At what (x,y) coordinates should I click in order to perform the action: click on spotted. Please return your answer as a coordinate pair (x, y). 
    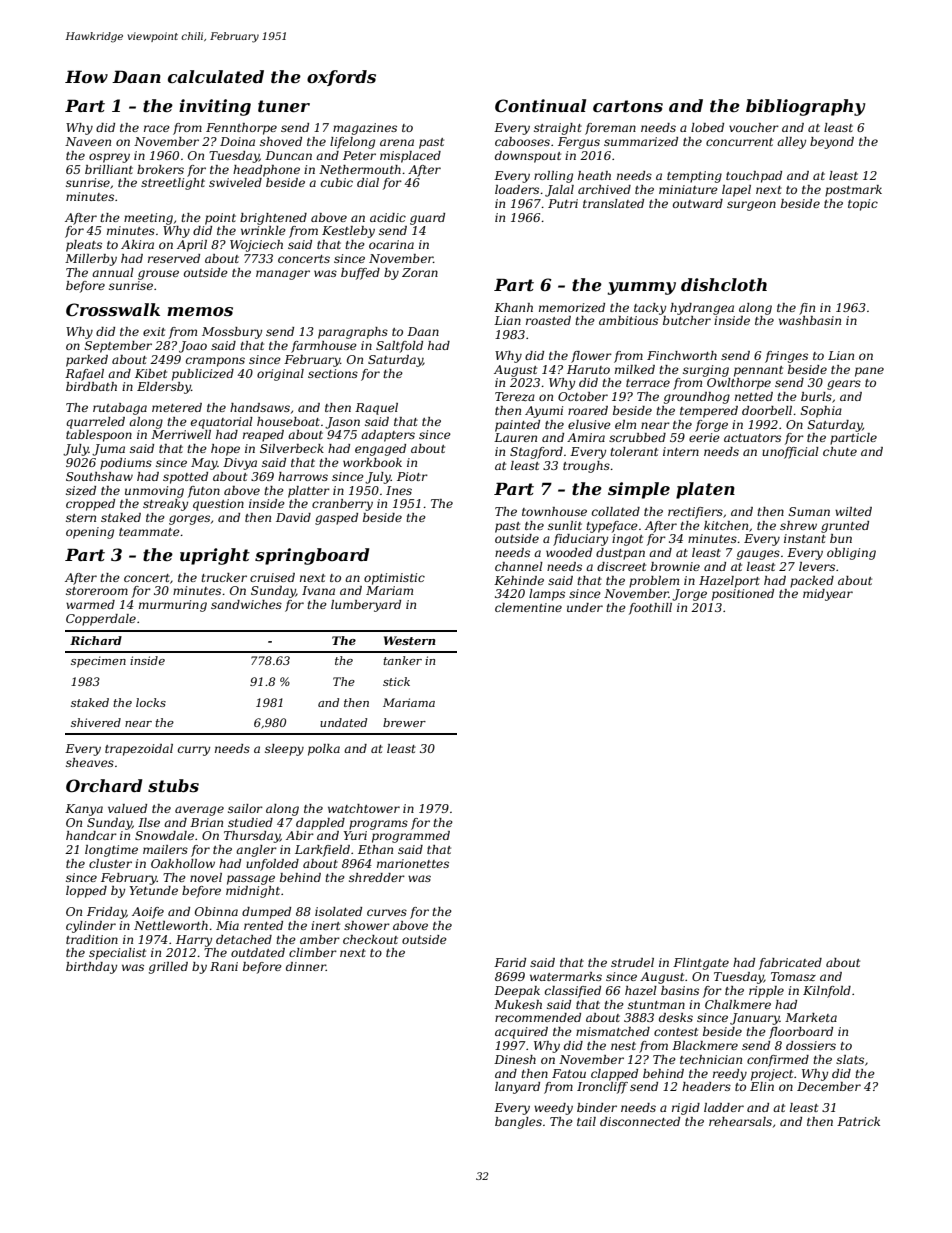
    Looking at the image, I should click on (185, 478).
